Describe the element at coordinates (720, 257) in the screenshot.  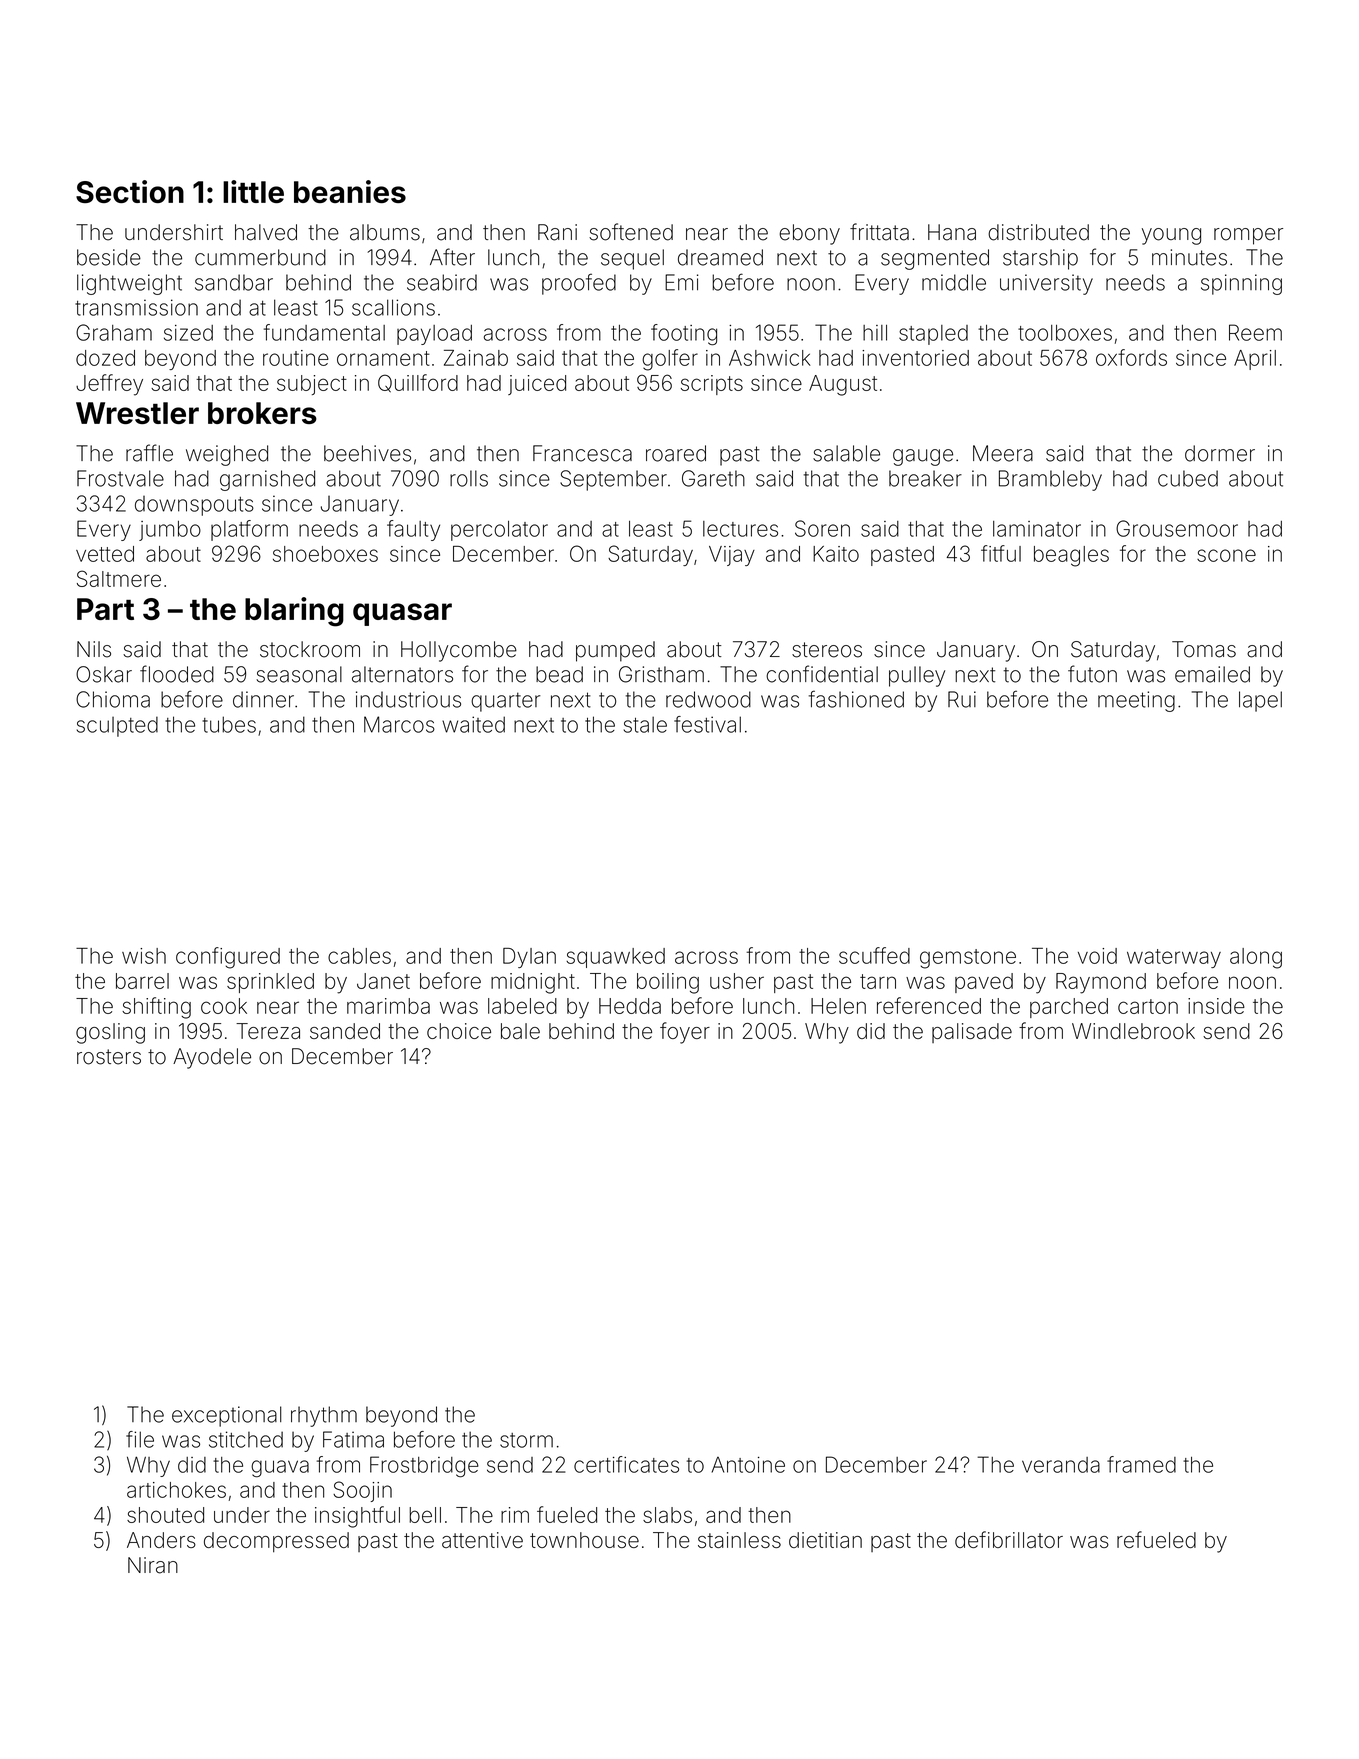
I see `dreamed` at that location.
